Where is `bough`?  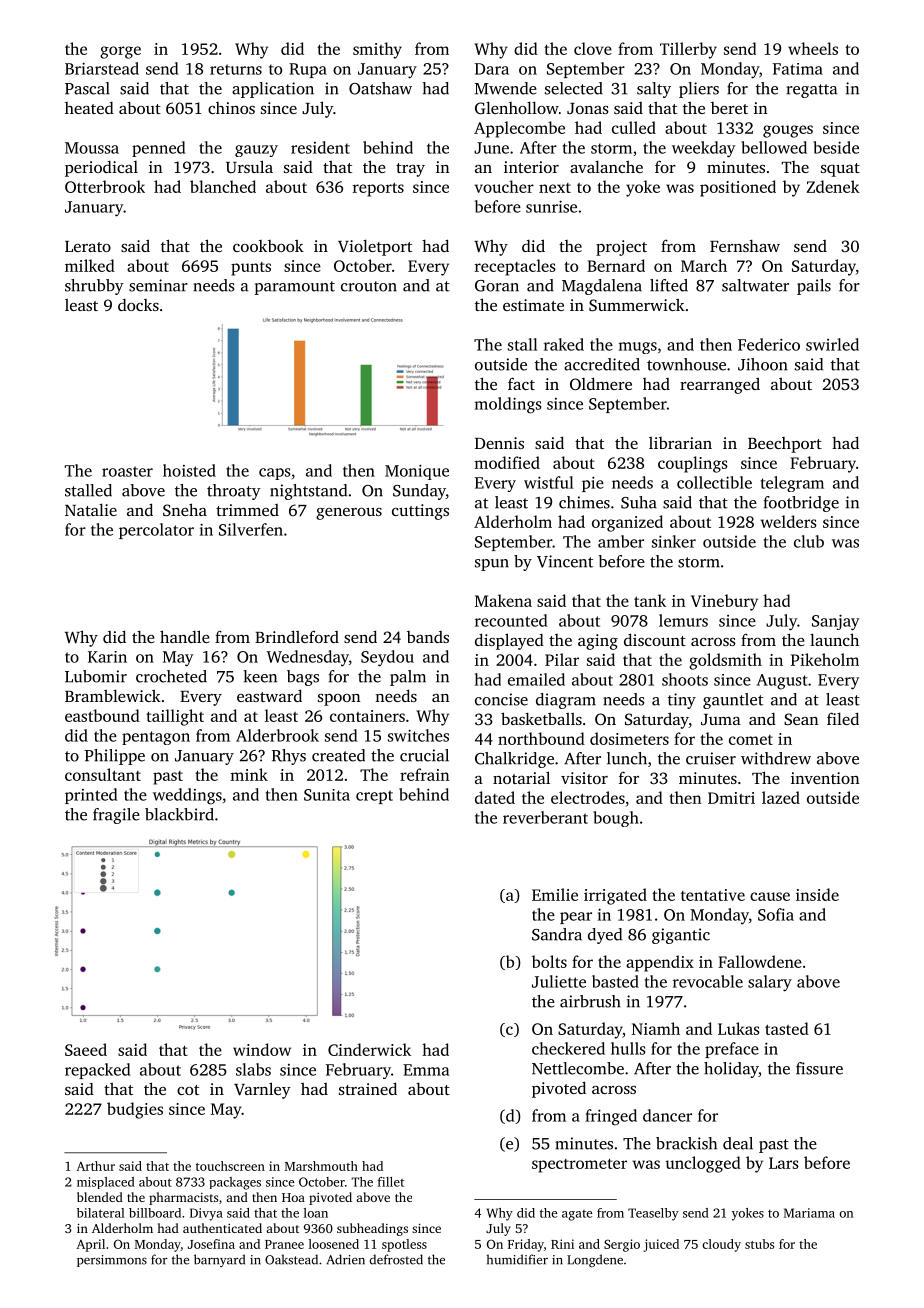
bough is located at coordinates (616, 819).
